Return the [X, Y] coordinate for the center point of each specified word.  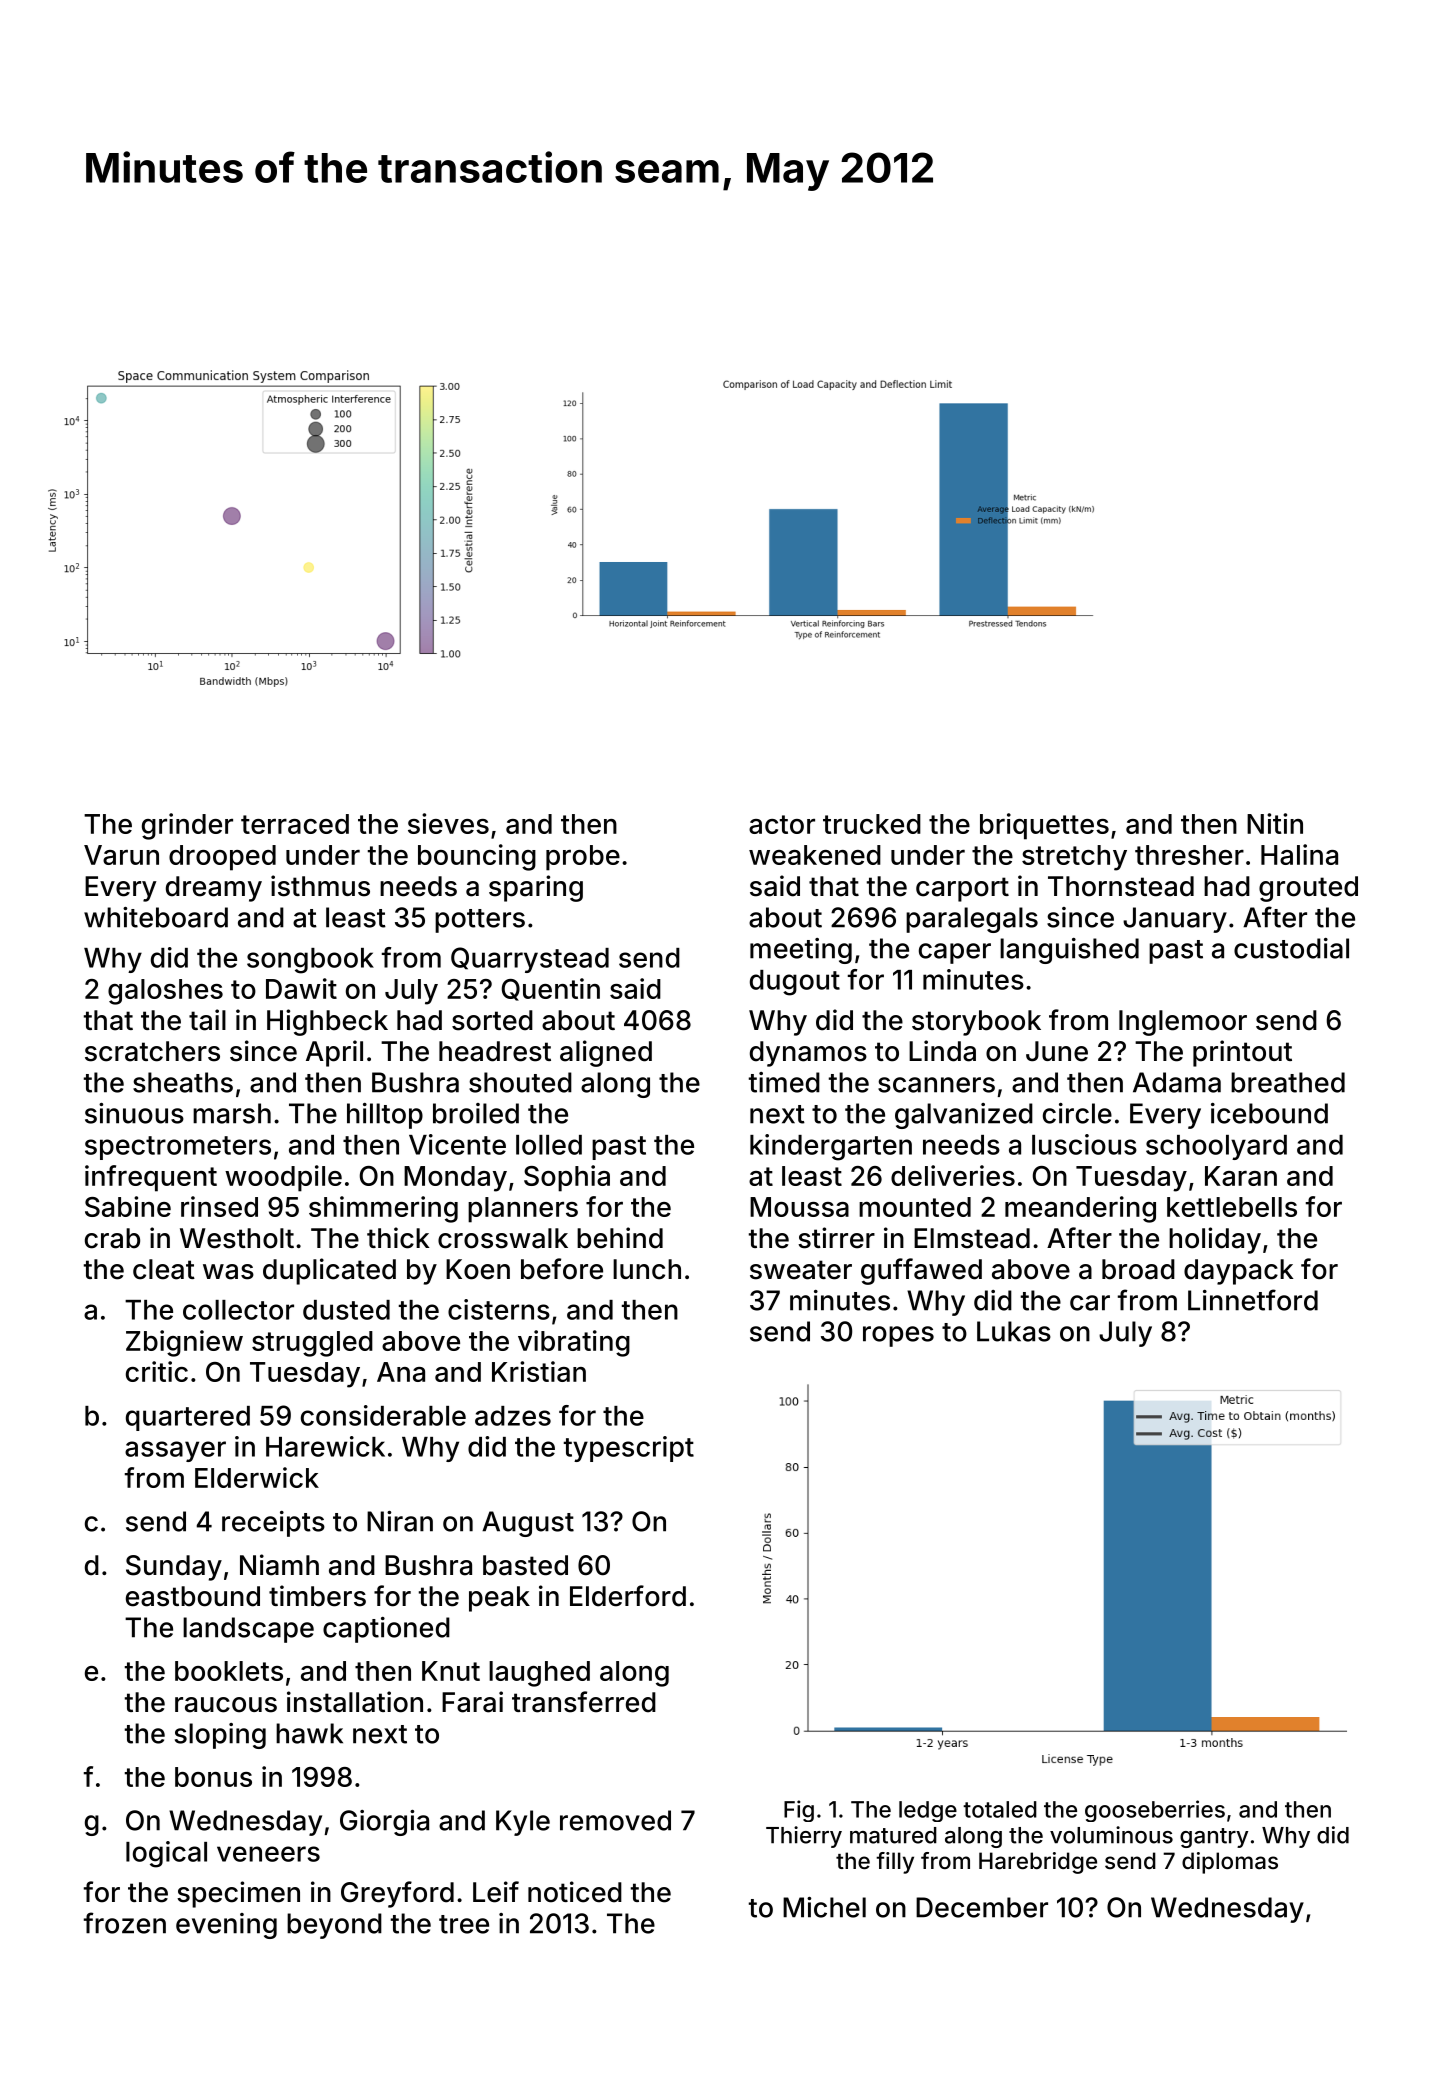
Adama [1177, 1082]
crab [112, 1238]
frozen [125, 1923]
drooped [222, 858]
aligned [606, 1053]
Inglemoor [1183, 1023]
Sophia [567, 1178]
